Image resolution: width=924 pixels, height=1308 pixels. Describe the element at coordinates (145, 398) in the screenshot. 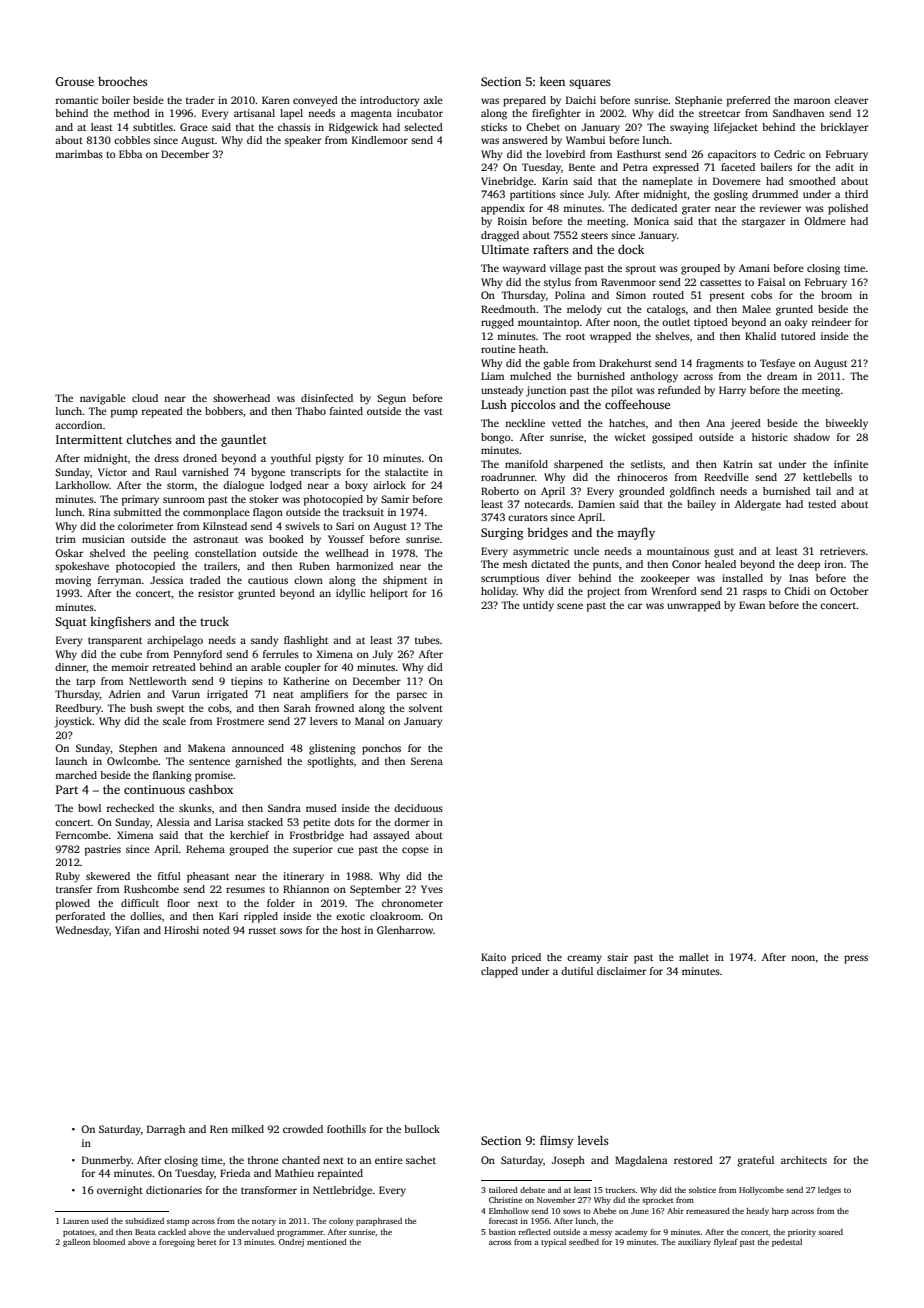

I see `cloud` at that location.
